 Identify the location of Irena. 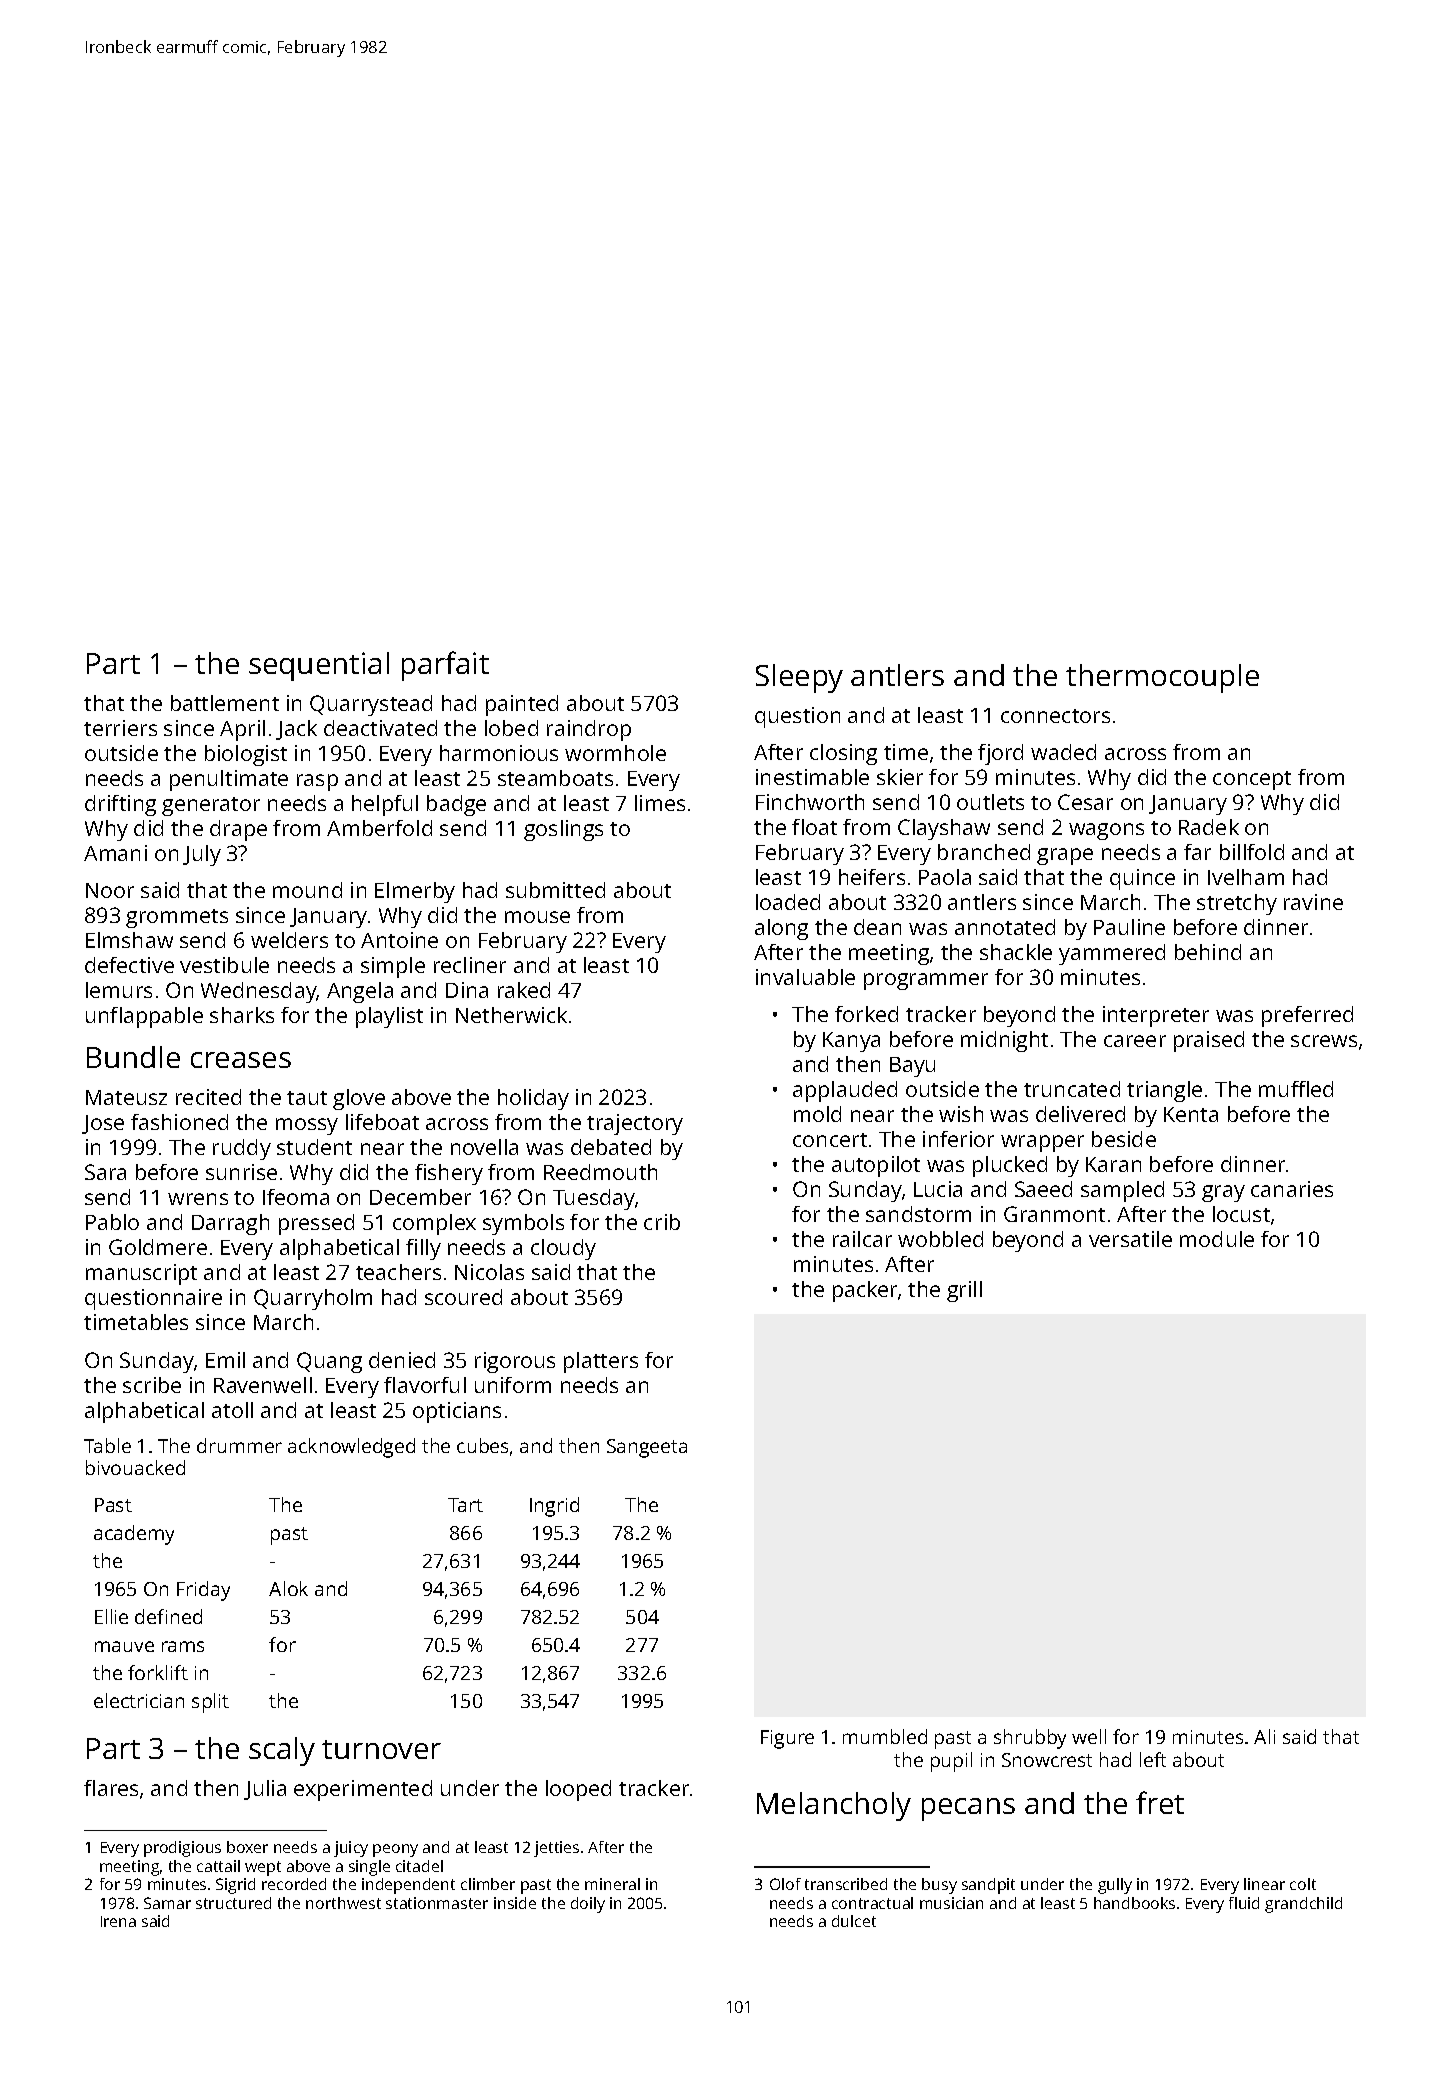
(118, 1921).
